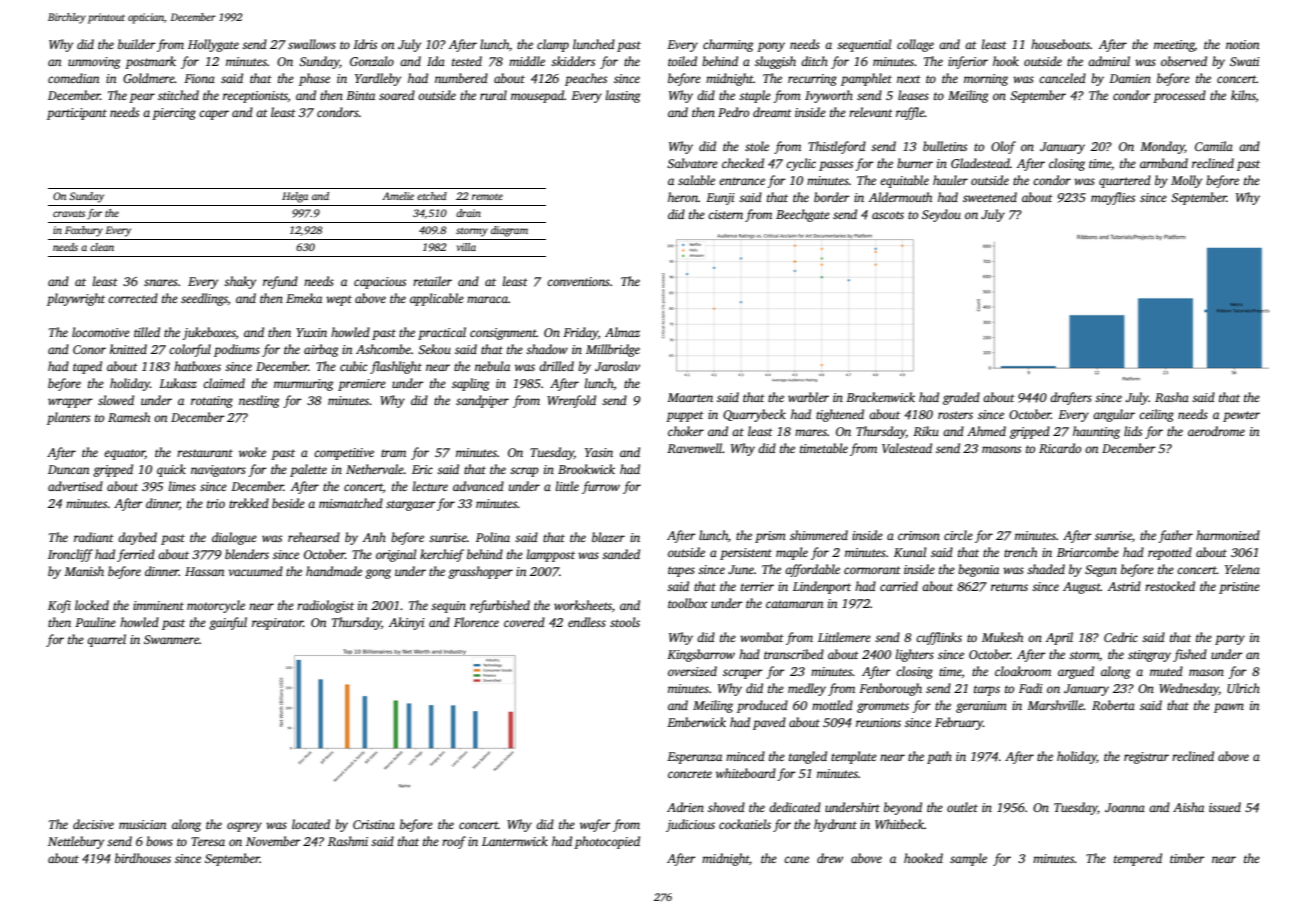 Image resolution: width=1308 pixels, height=924 pixels. Describe the element at coordinates (1088, 552) in the screenshot. I see `Briarcombe` at that location.
